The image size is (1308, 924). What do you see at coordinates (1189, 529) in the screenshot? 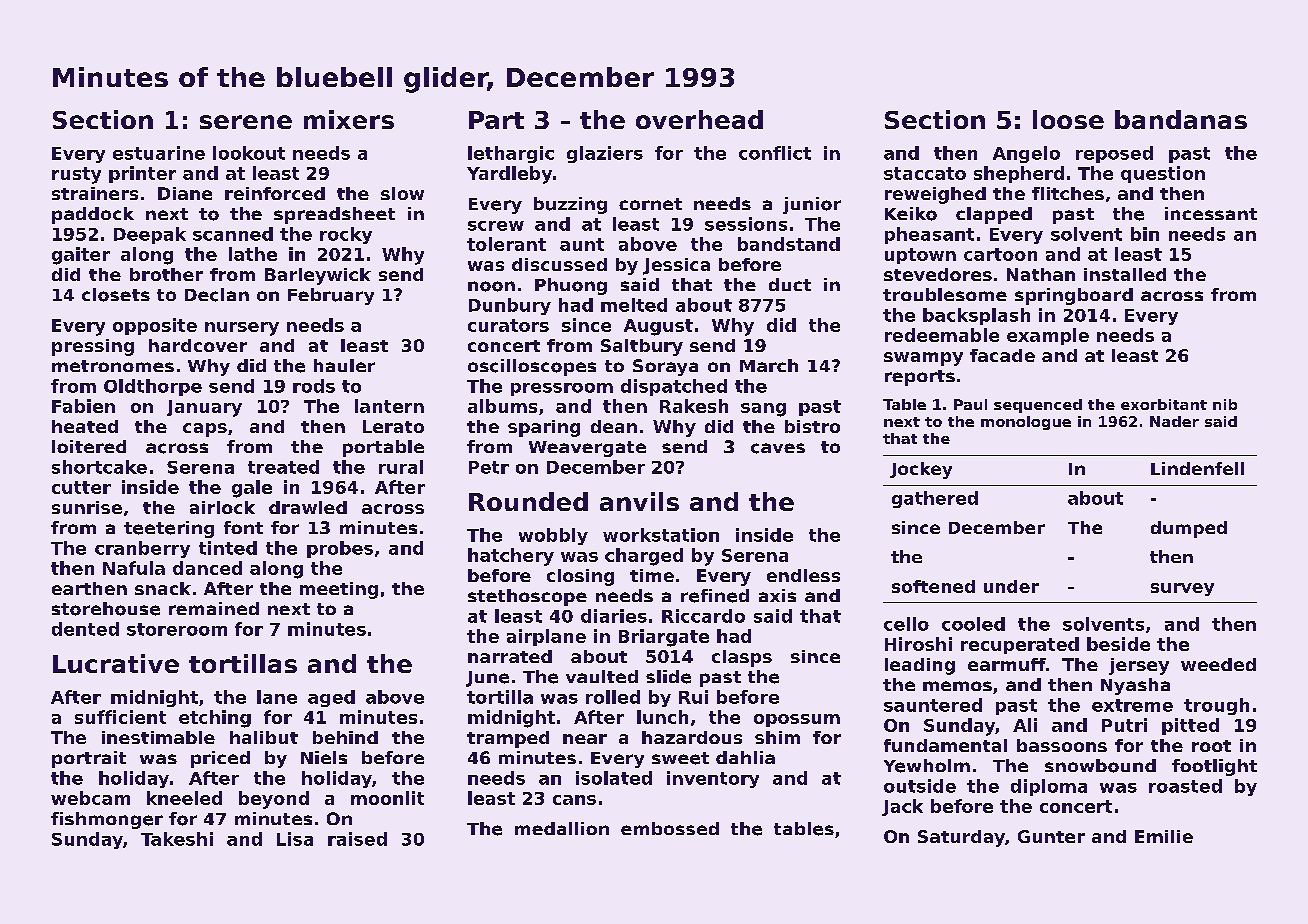
I see `dumped` at bounding box center [1189, 529].
